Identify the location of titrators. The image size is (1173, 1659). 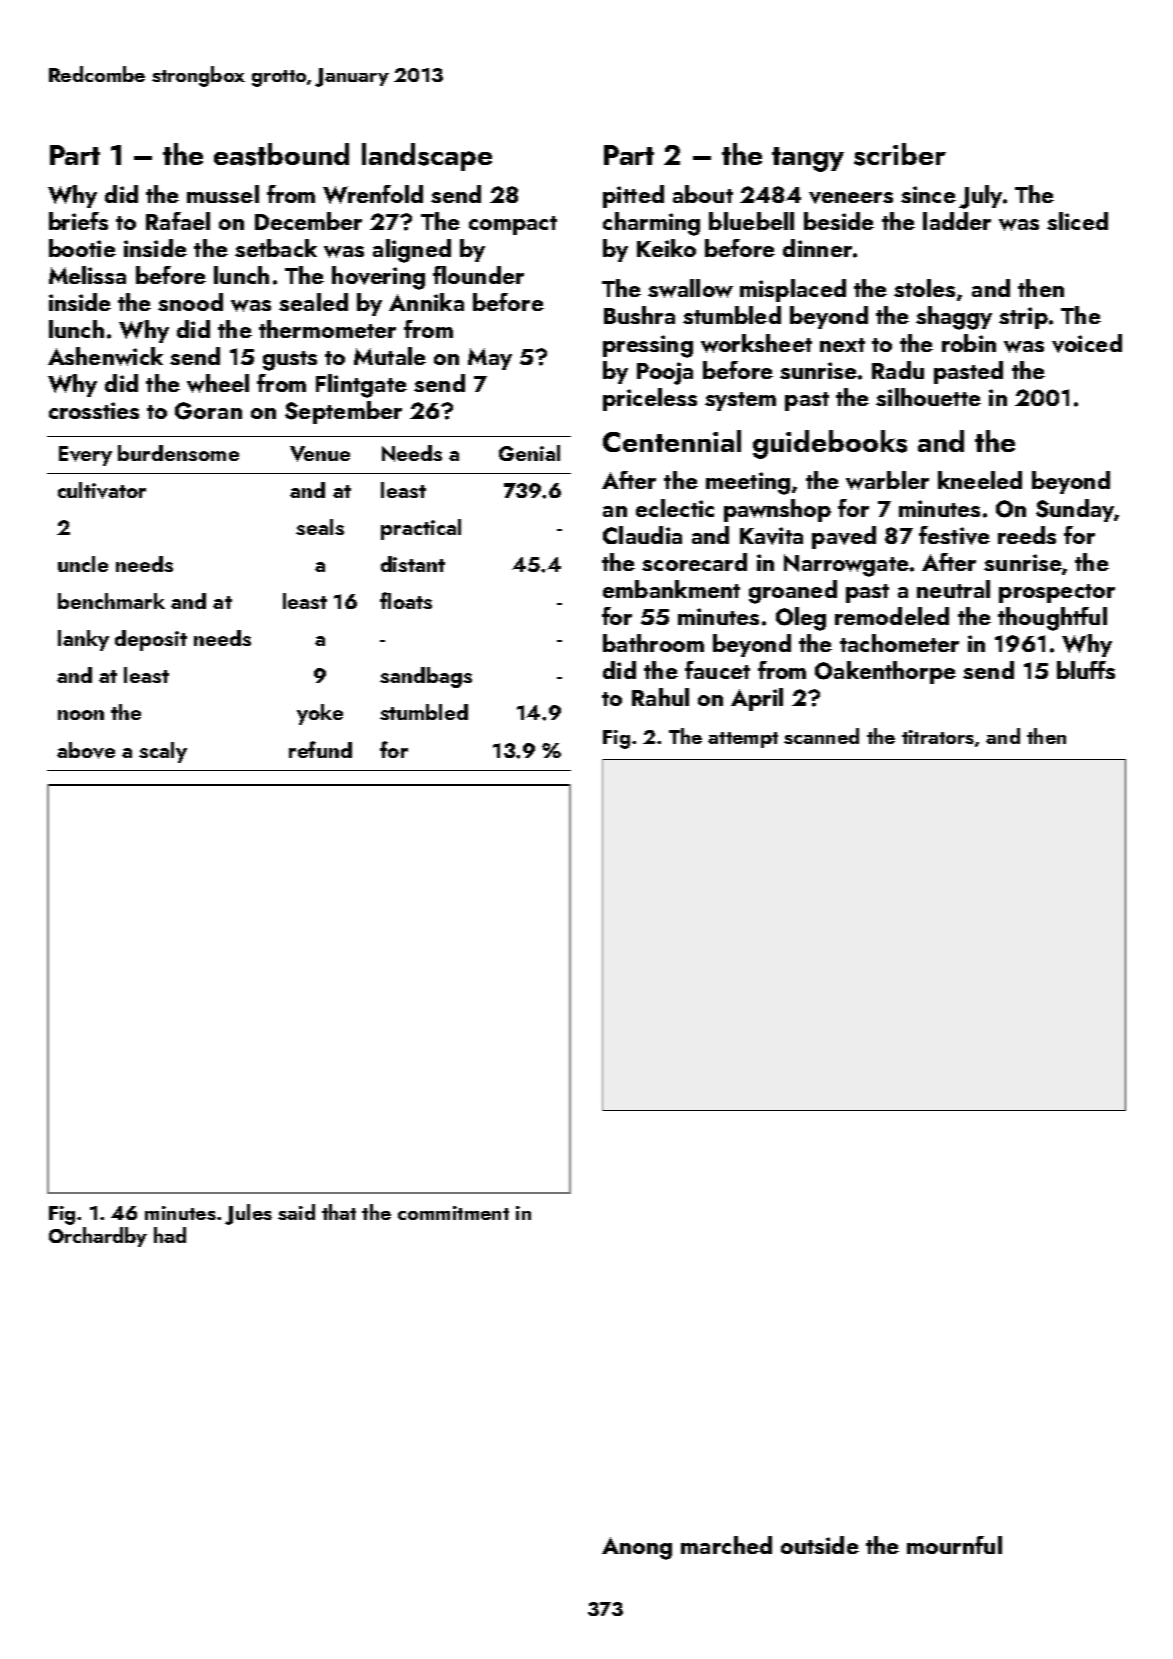
(938, 737).
